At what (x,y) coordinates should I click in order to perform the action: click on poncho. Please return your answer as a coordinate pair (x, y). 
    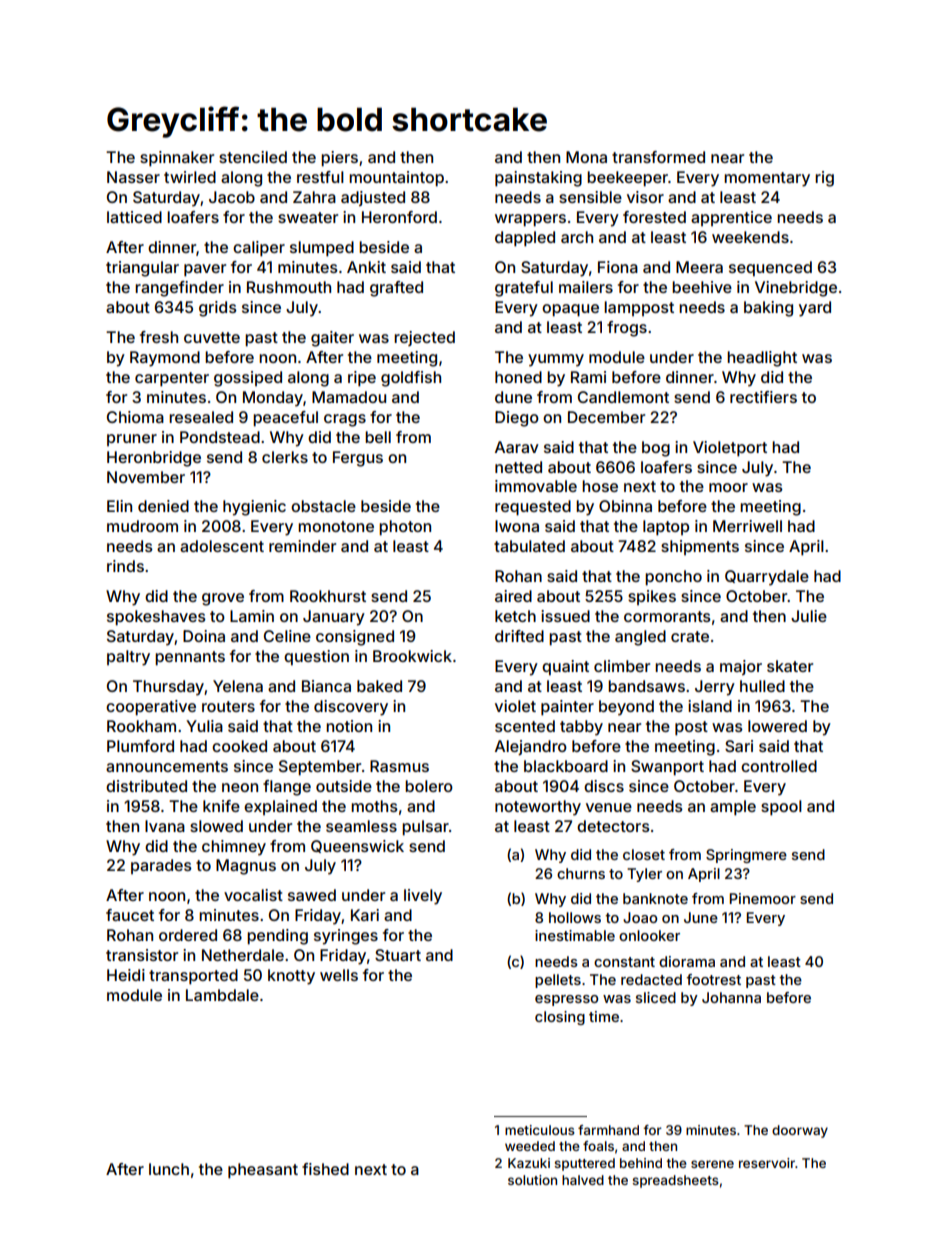
    Looking at the image, I should click on (673, 578).
